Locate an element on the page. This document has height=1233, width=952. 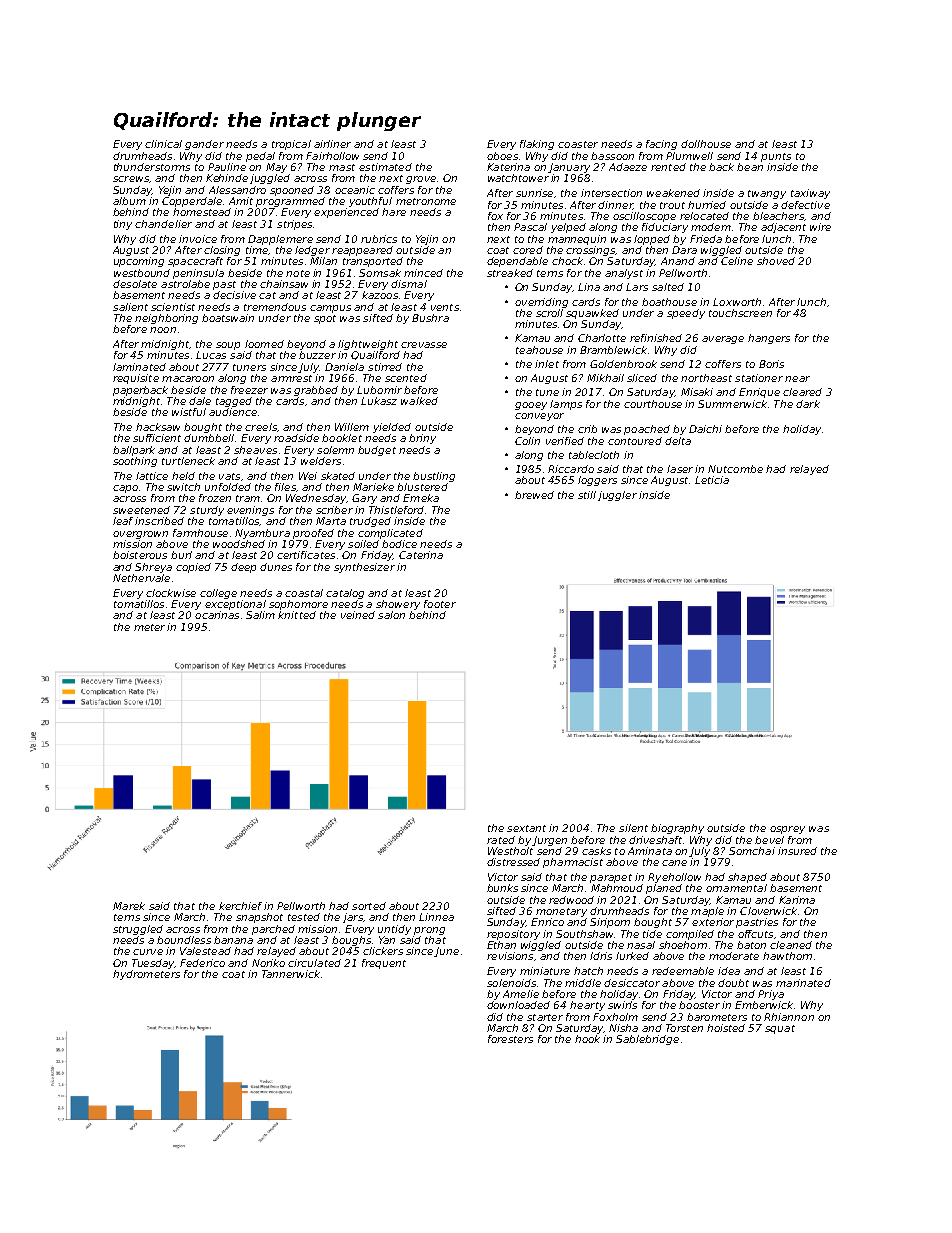
salient is located at coordinates (130, 307).
